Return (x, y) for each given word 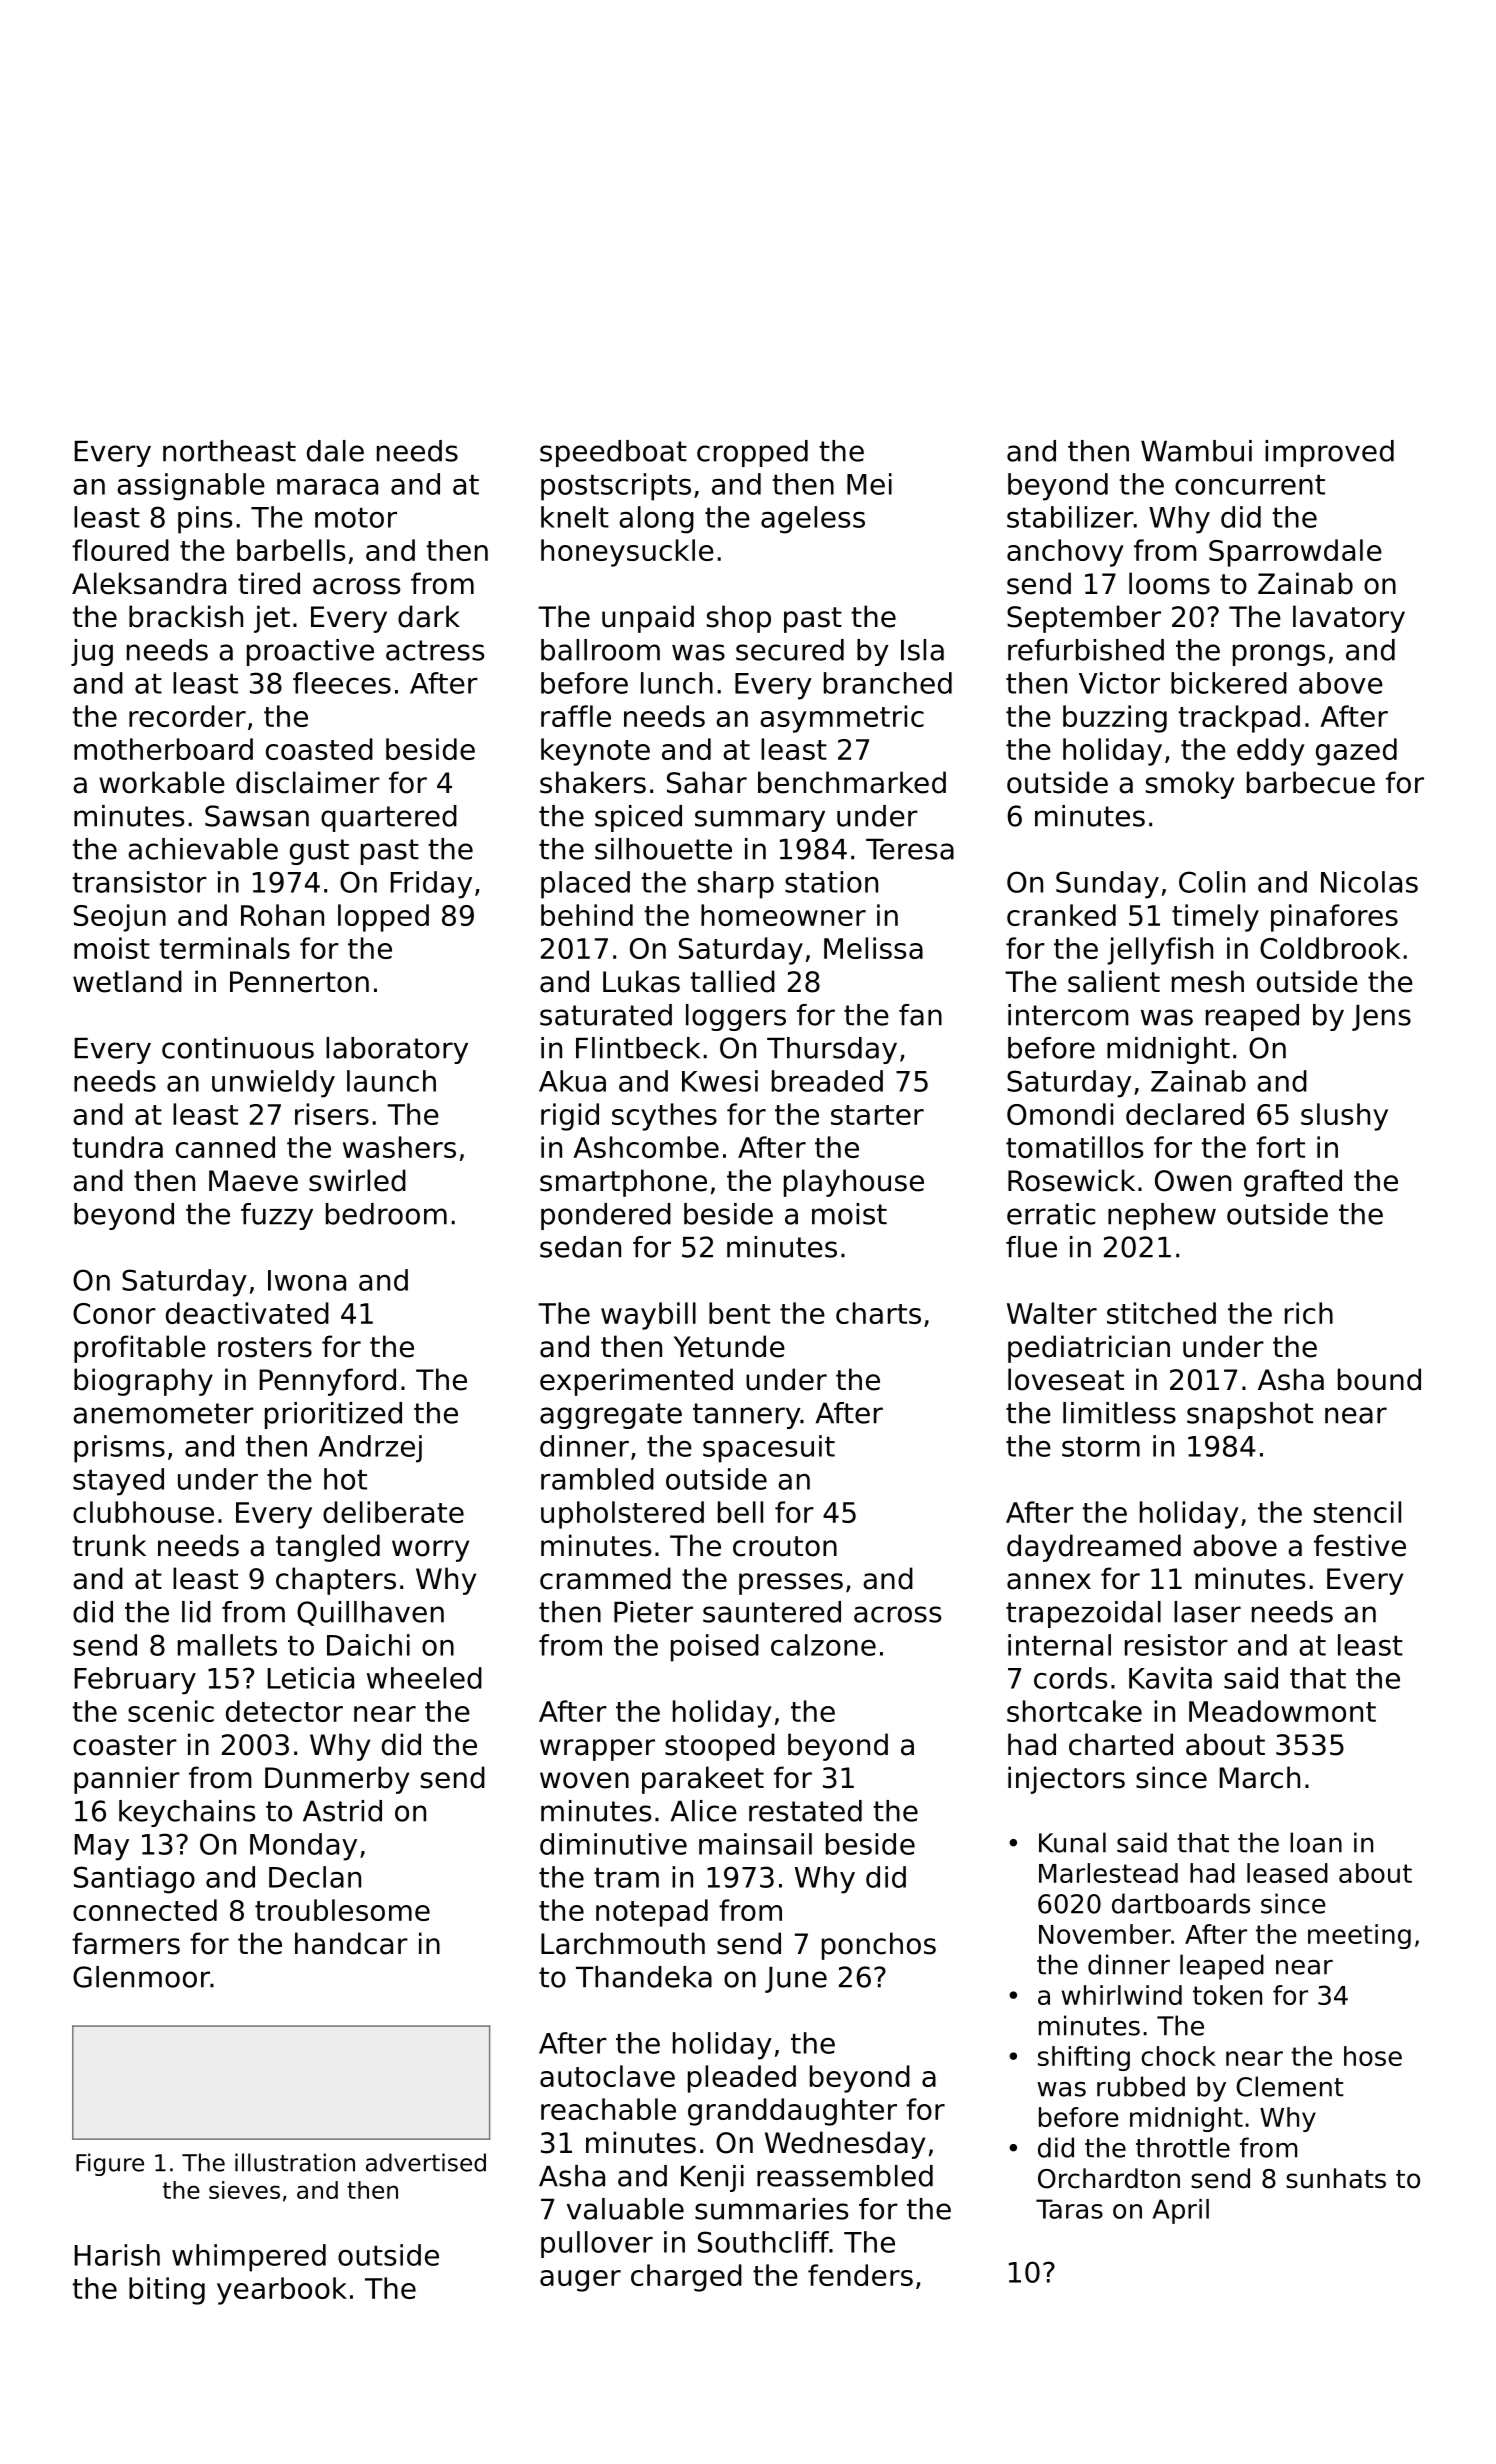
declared (1185, 1114)
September (1084, 619)
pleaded (742, 2079)
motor (356, 518)
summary (760, 821)
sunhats (1336, 2178)
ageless (813, 520)
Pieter (653, 1612)
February (135, 1681)
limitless (1119, 1413)
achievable (203, 849)
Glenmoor (141, 1977)
